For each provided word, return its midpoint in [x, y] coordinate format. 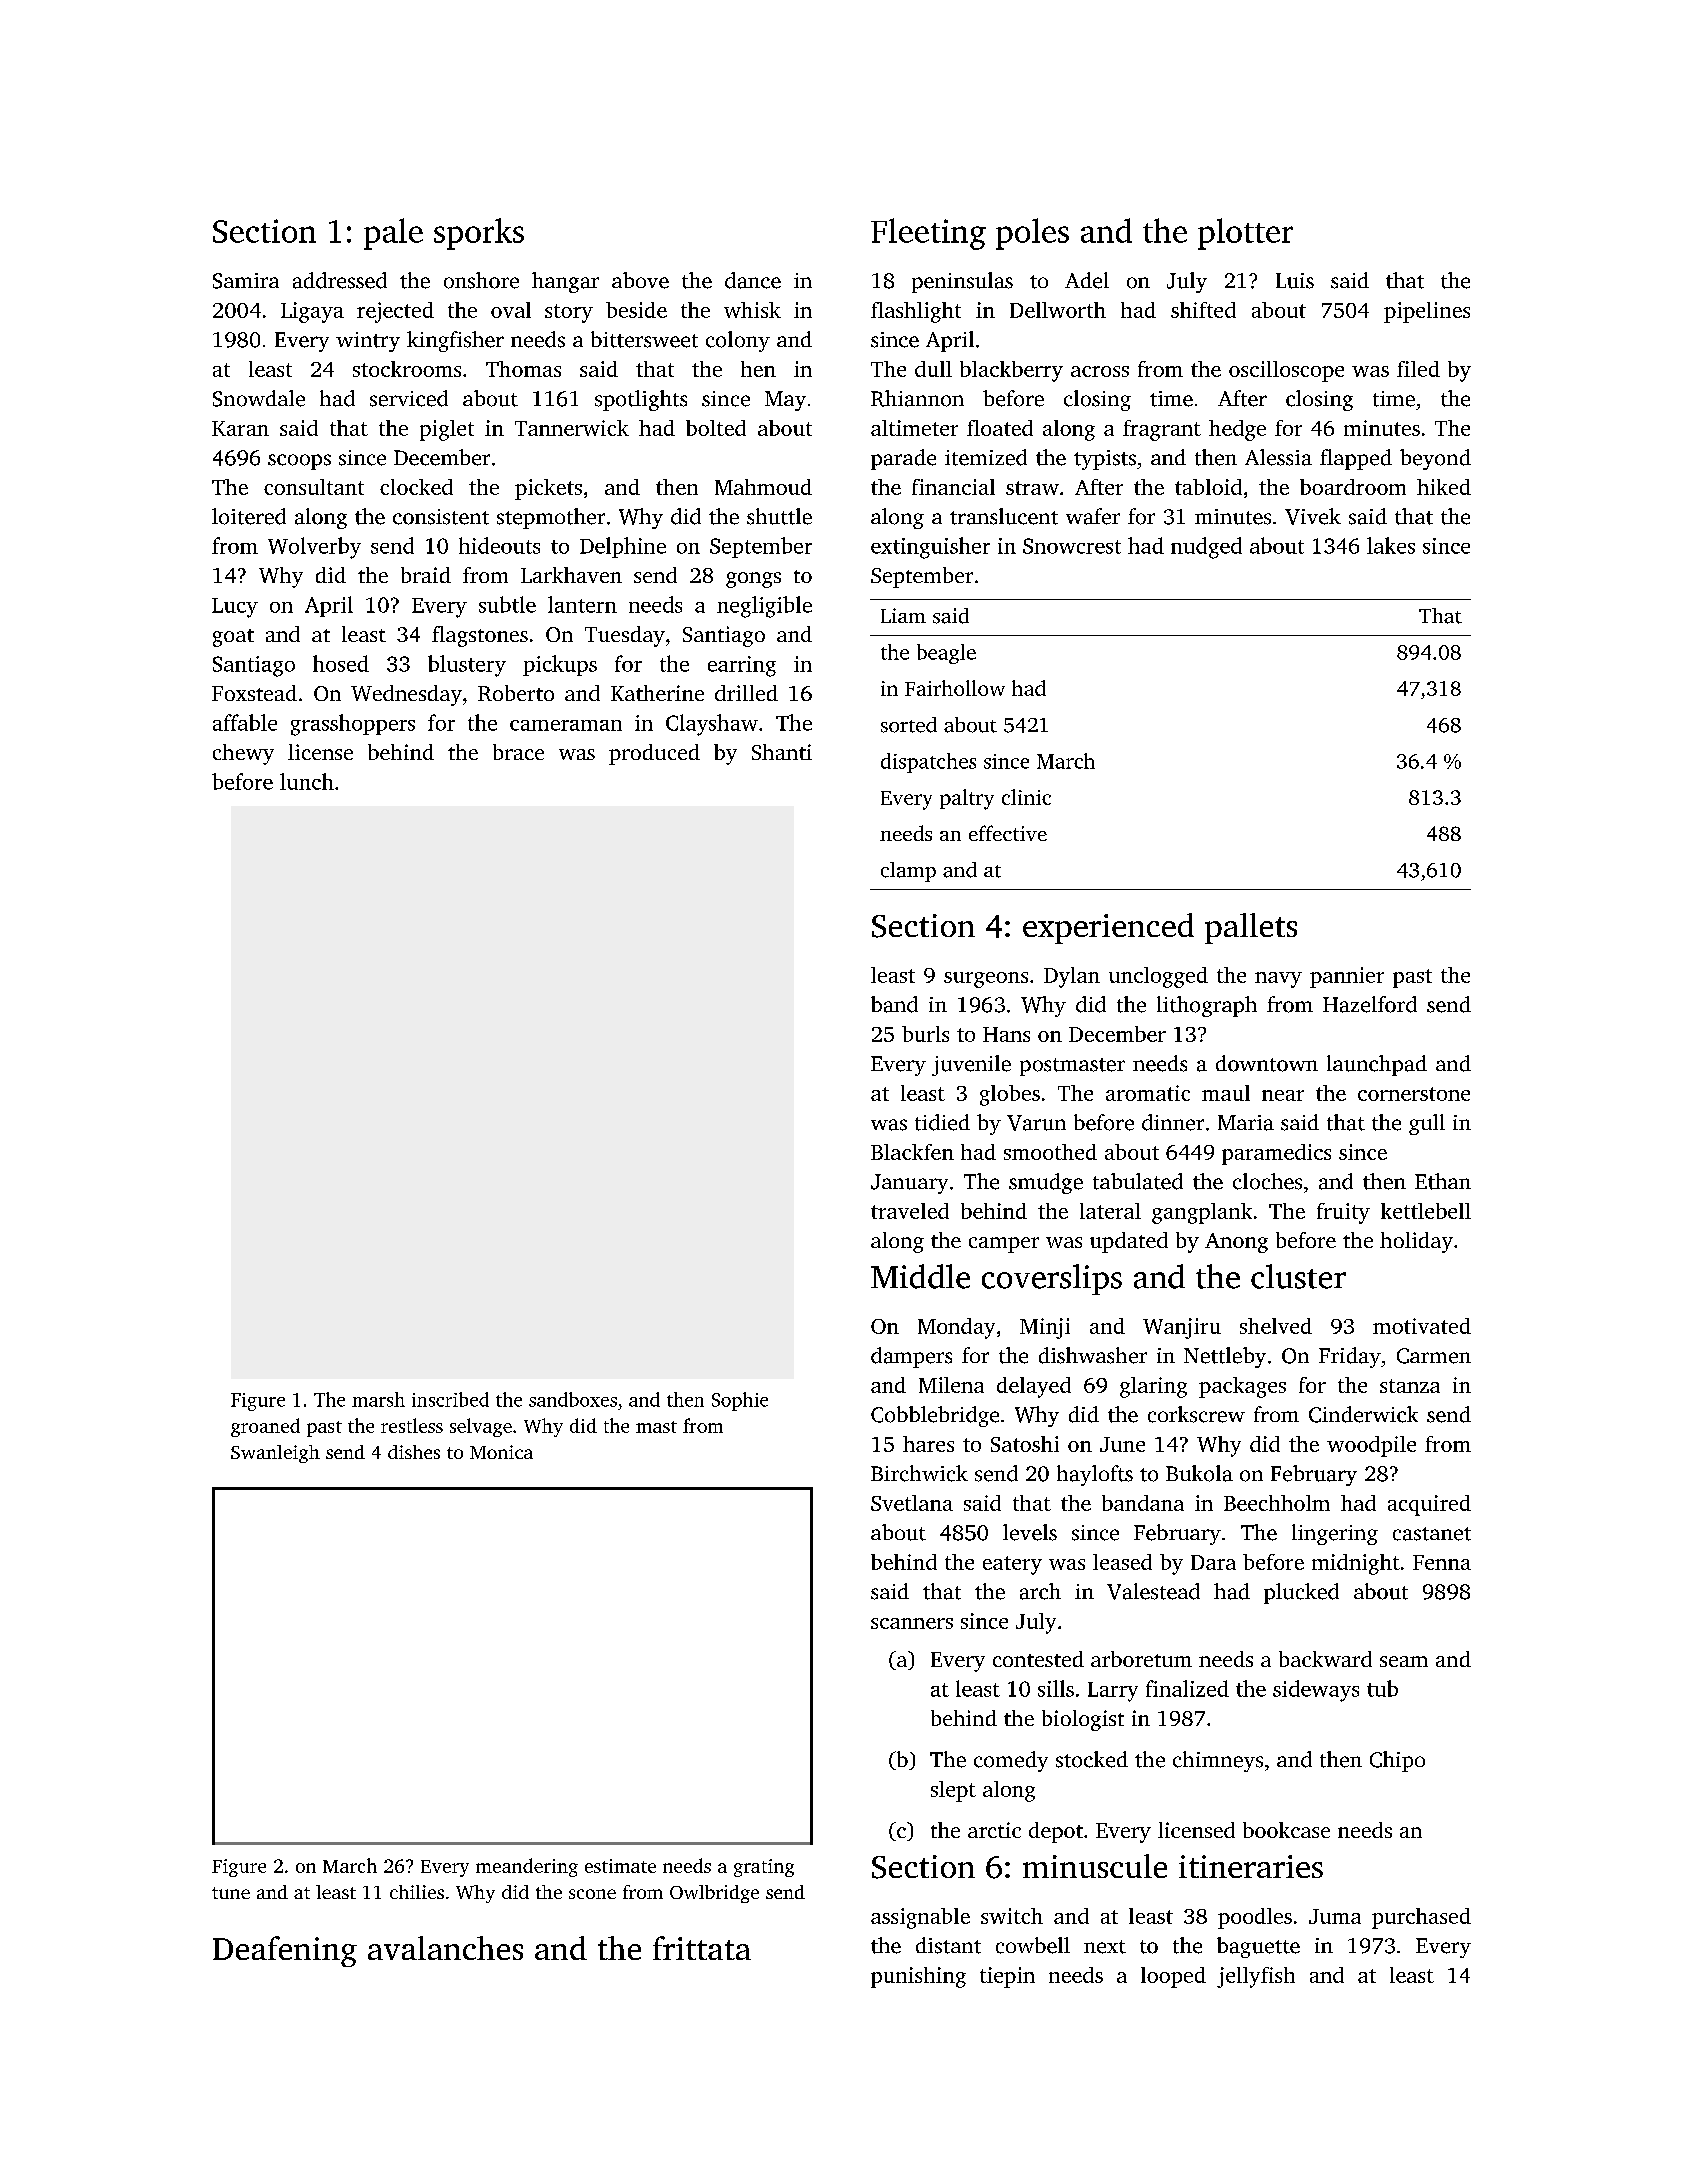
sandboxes [573, 1399]
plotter [1245, 234]
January [909, 1184]
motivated [1422, 1326]
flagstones [480, 636]
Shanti [782, 752]
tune [231, 1893]
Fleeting [928, 234]
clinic [1026, 797]
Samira [246, 281]
